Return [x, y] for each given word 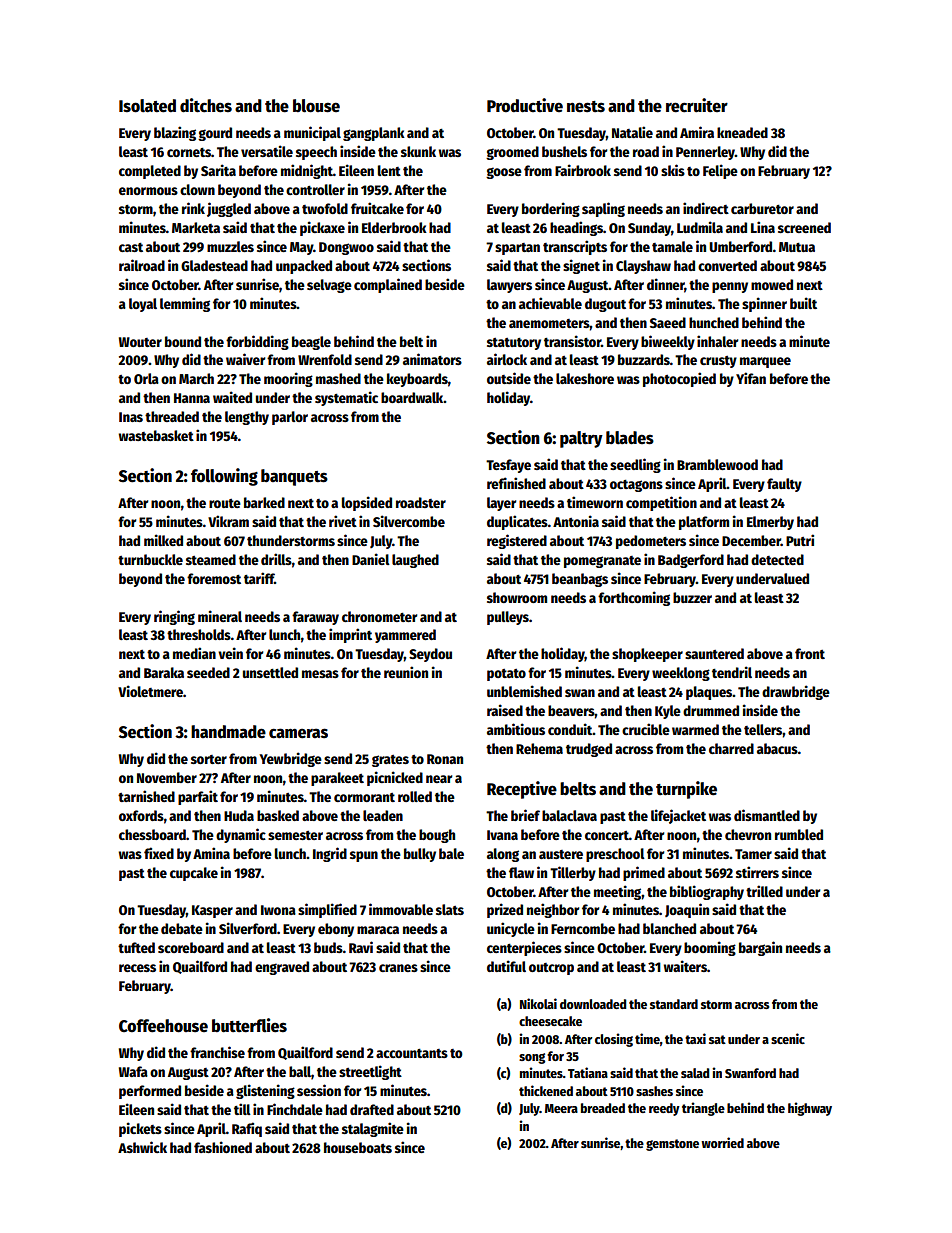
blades [630, 438]
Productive [525, 105]
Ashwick [142, 1147]
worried [722, 1142]
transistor [572, 341]
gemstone [672, 1145]
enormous [148, 191]
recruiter [697, 105]
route [225, 503]
